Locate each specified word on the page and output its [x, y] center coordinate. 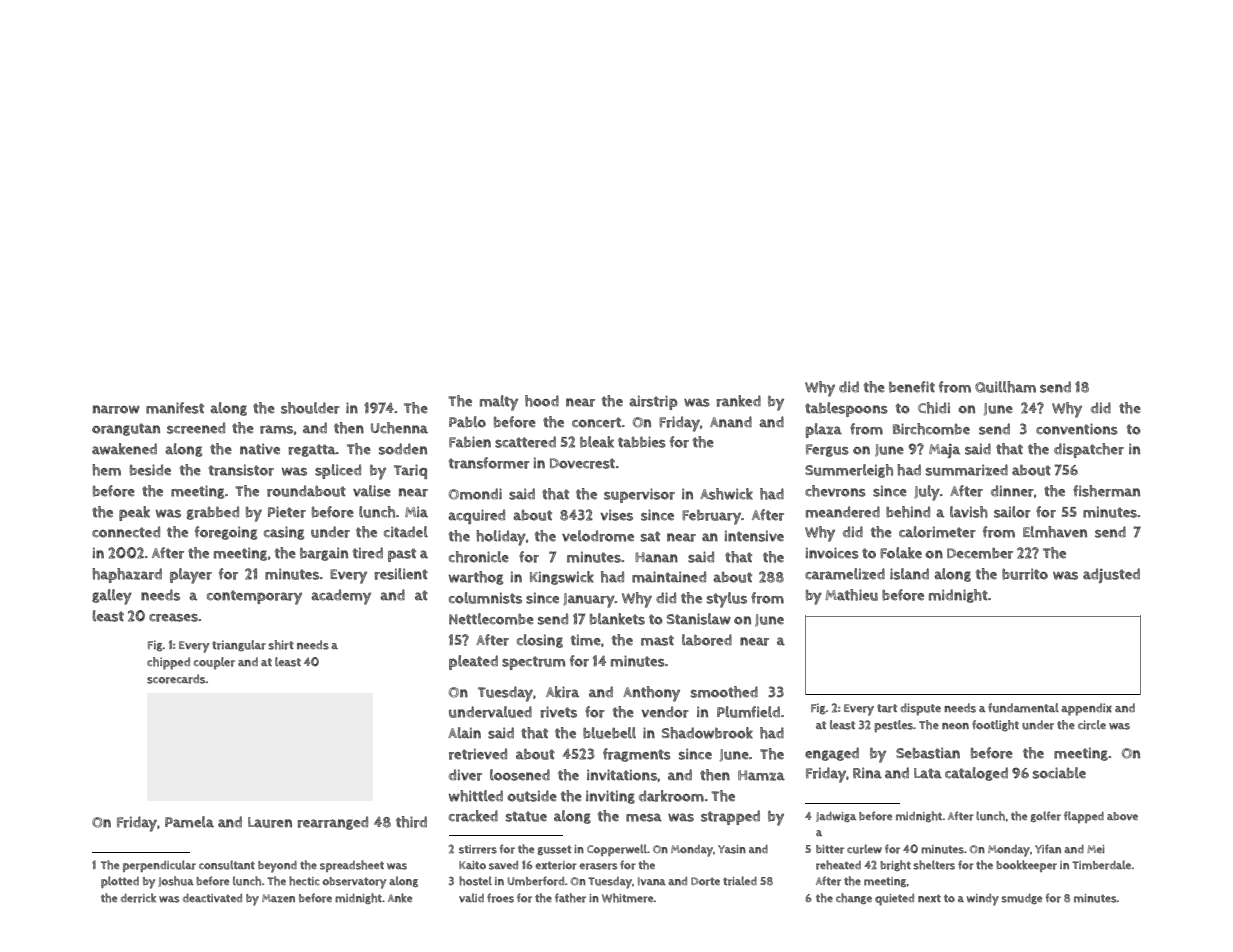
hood [542, 401]
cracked [473, 816]
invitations [622, 775]
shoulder [310, 408]
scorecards [176, 679]
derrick [138, 898]
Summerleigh [849, 471]
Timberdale [1101, 865]
